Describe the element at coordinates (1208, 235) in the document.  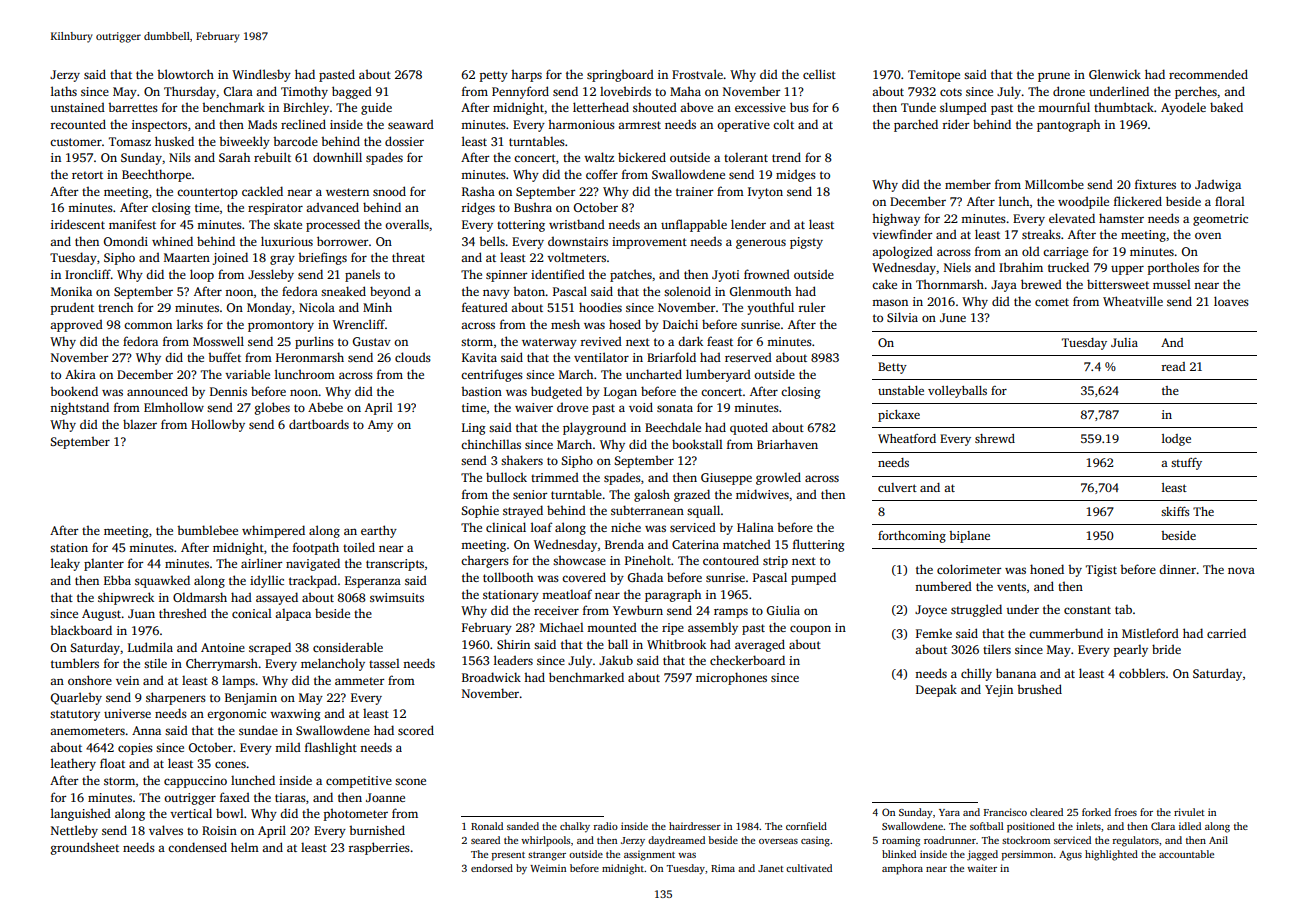
I see `oven` at that location.
